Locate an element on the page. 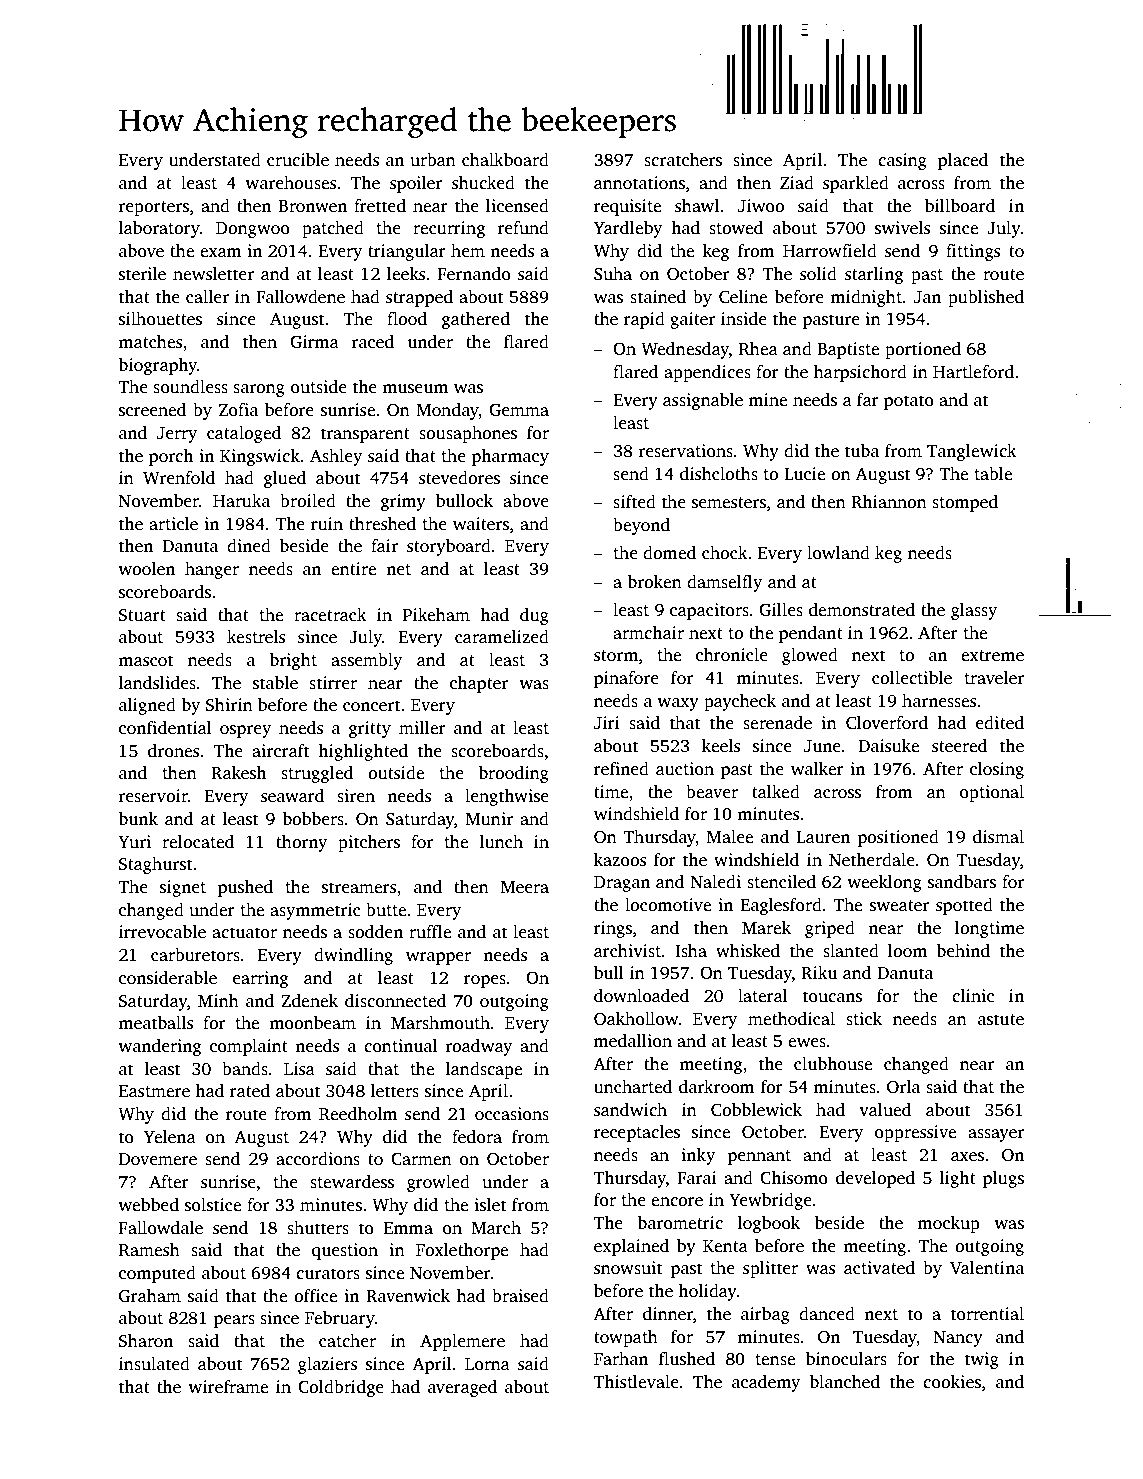 The width and height of the image is (1143, 1479). Ravenwick is located at coordinates (408, 1296).
